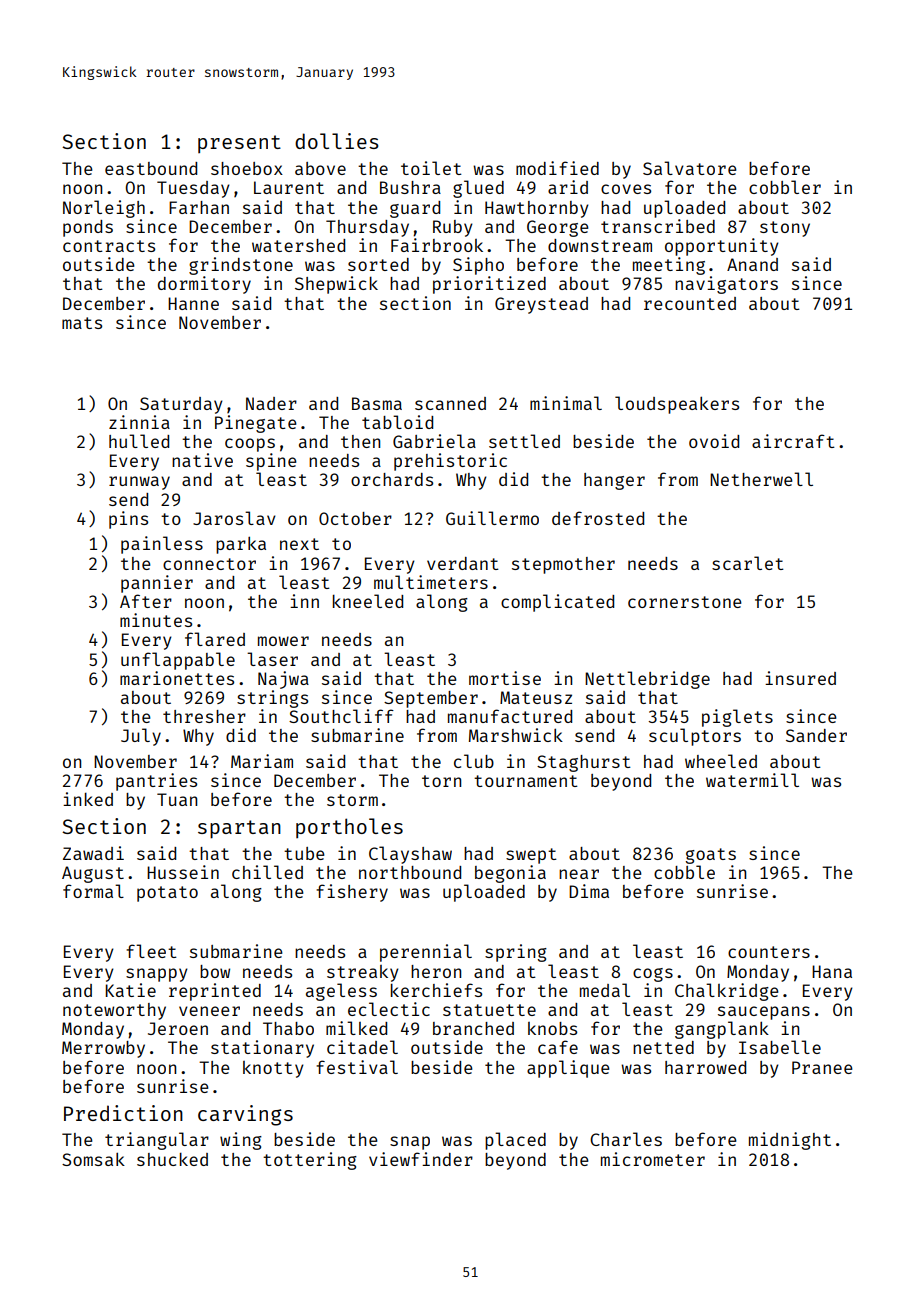  Describe the element at coordinates (695, 737) in the image. I see `sculptors` at that location.
